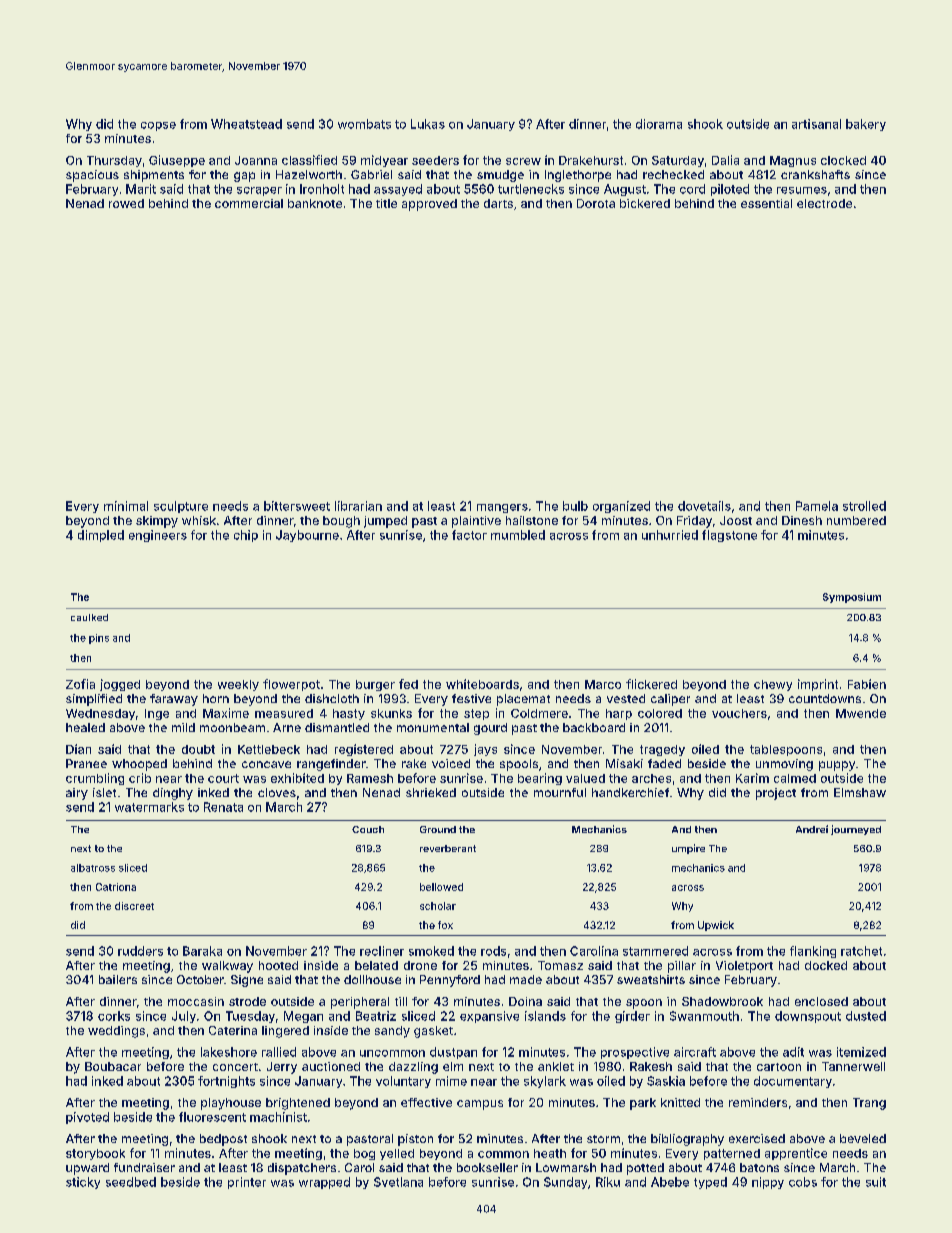 This screenshot has height=1233, width=952. I want to click on Dorota, so click(596, 203).
